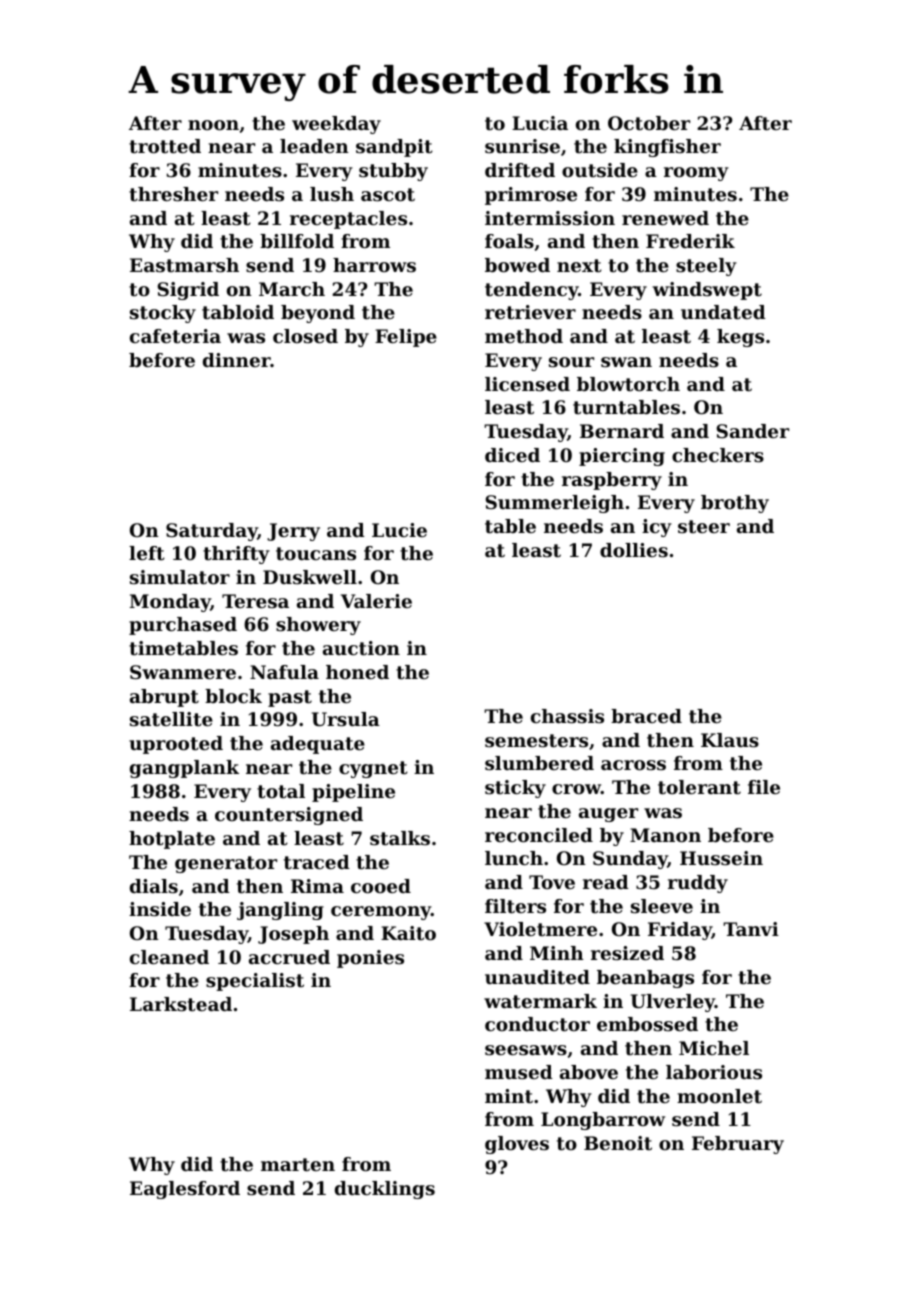 The image size is (924, 1314). Describe the element at coordinates (370, 959) in the document. I see `ponies` at that location.
